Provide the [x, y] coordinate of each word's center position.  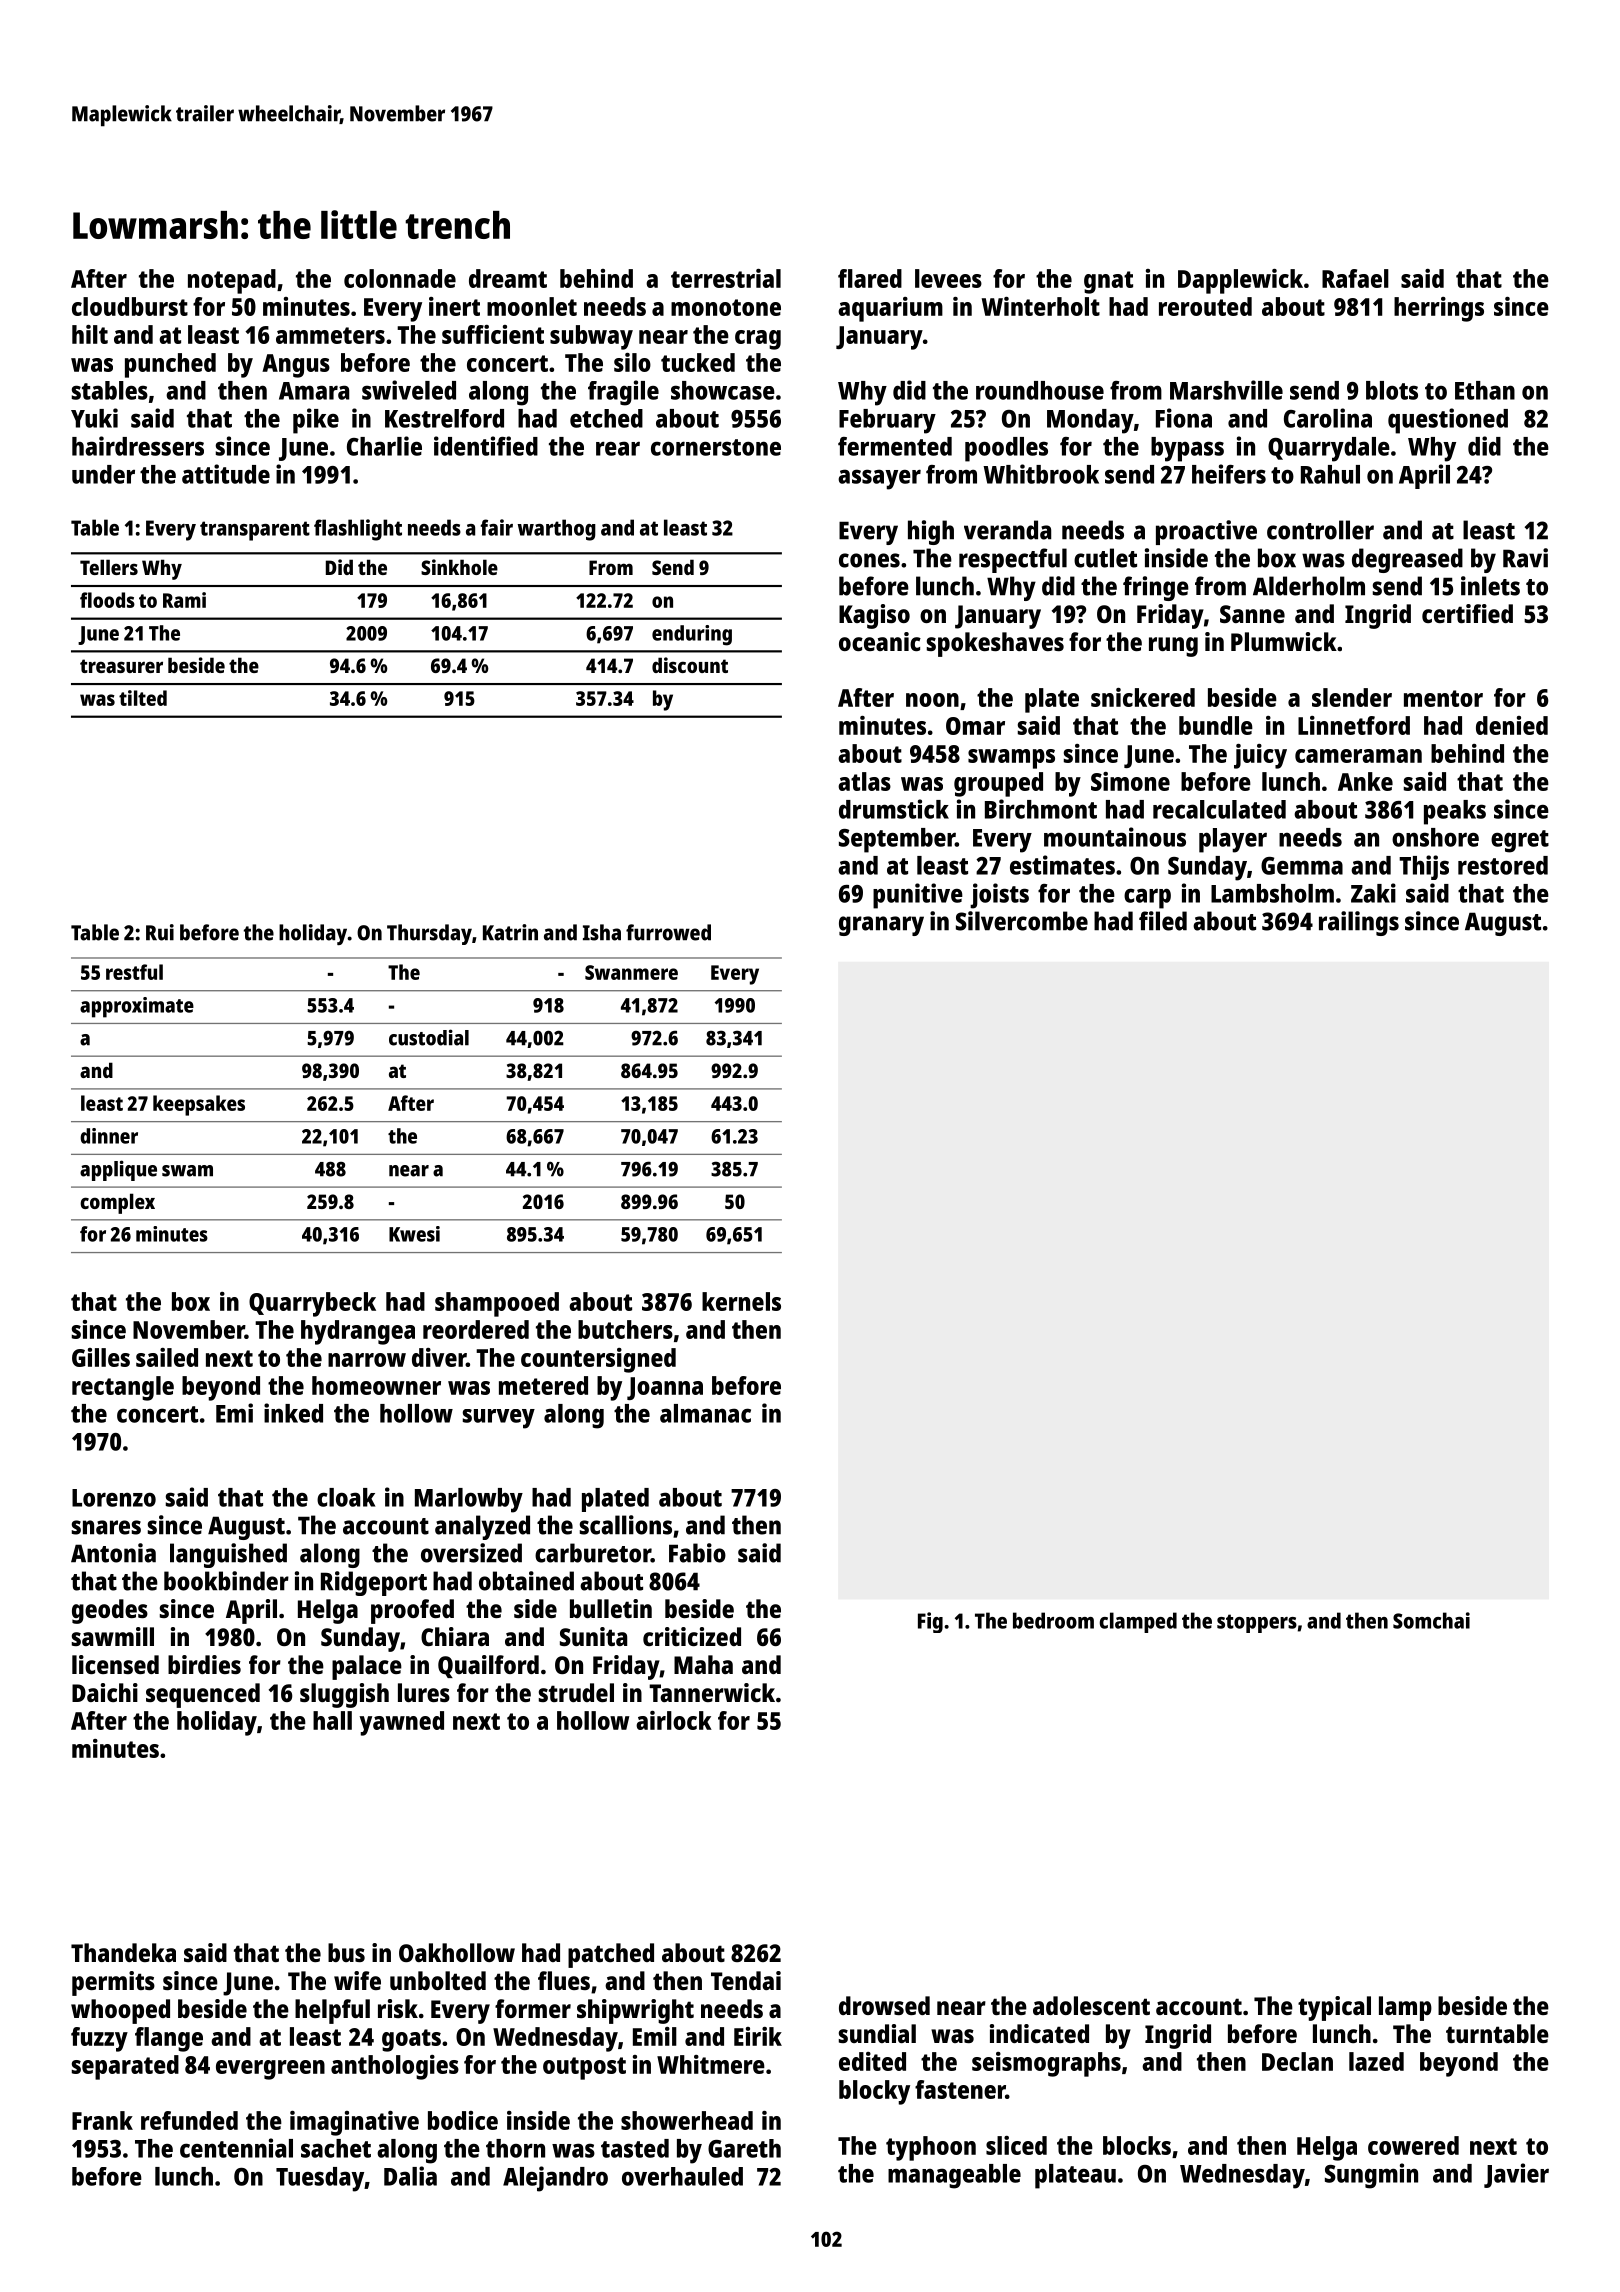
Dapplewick [1240, 281]
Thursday [429, 934]
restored [1503, 865]
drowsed [884, 2005]
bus [346, 1952]
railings [1359, 923]
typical [1334, 2008]
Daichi [105, 1692]
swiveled [409, 390]
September [897, 840]
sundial [877, 2033]
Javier [1516, 2175]
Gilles [101, 1357]
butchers [625, 1329]
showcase [723, 390]
